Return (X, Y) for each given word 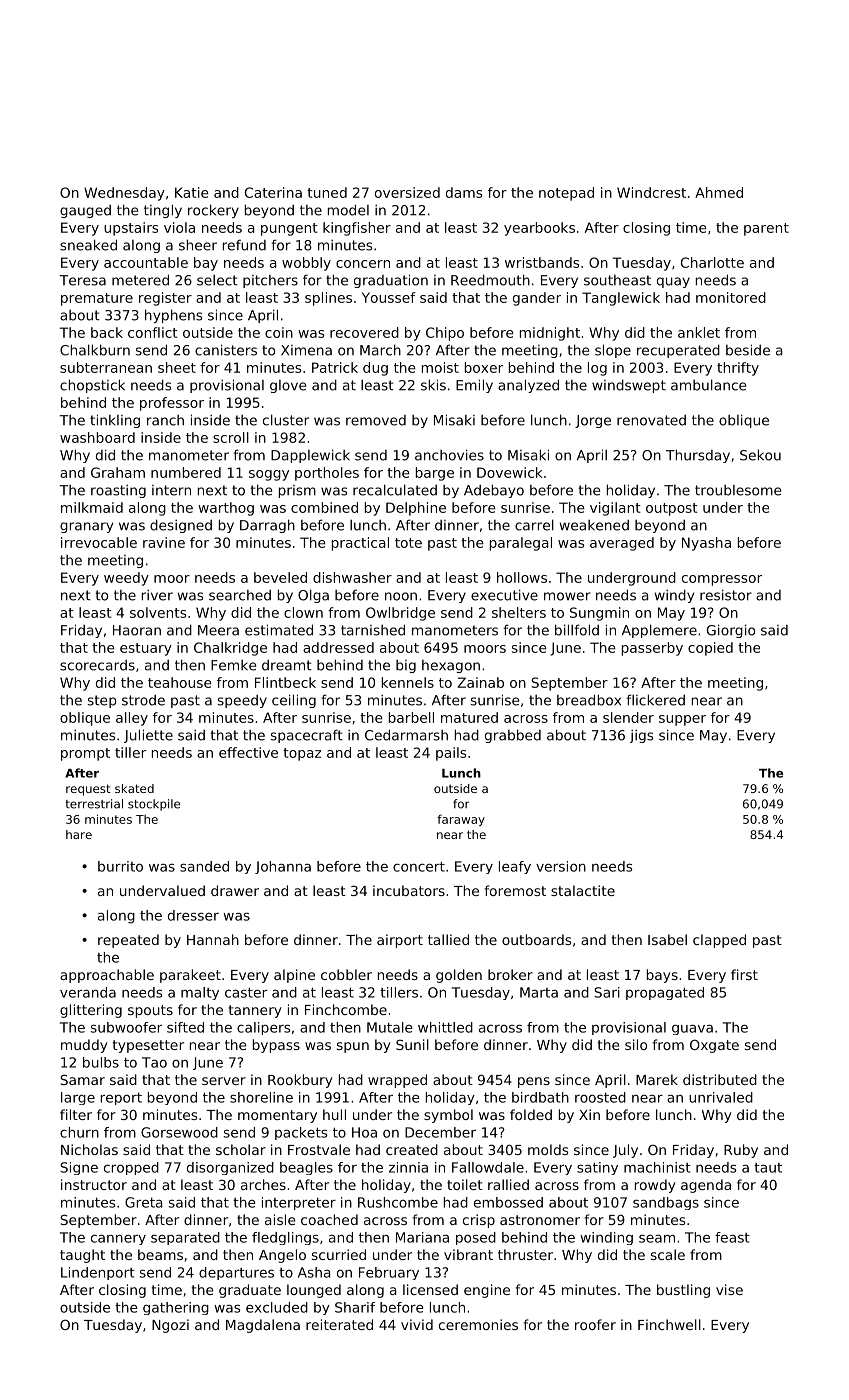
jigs (641, 736)
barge (435, 474)
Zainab (480, 682)
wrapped (397, 1081)
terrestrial (94, 804)
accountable (146, 262)
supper (682, 720)
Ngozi (170, 1326)
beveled (280, 577)
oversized (407, 192)
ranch (165, 420)
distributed (720, 1079)
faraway (461, 820)
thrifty (738, 369)
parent (766, 229)
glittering (91, 1011)
